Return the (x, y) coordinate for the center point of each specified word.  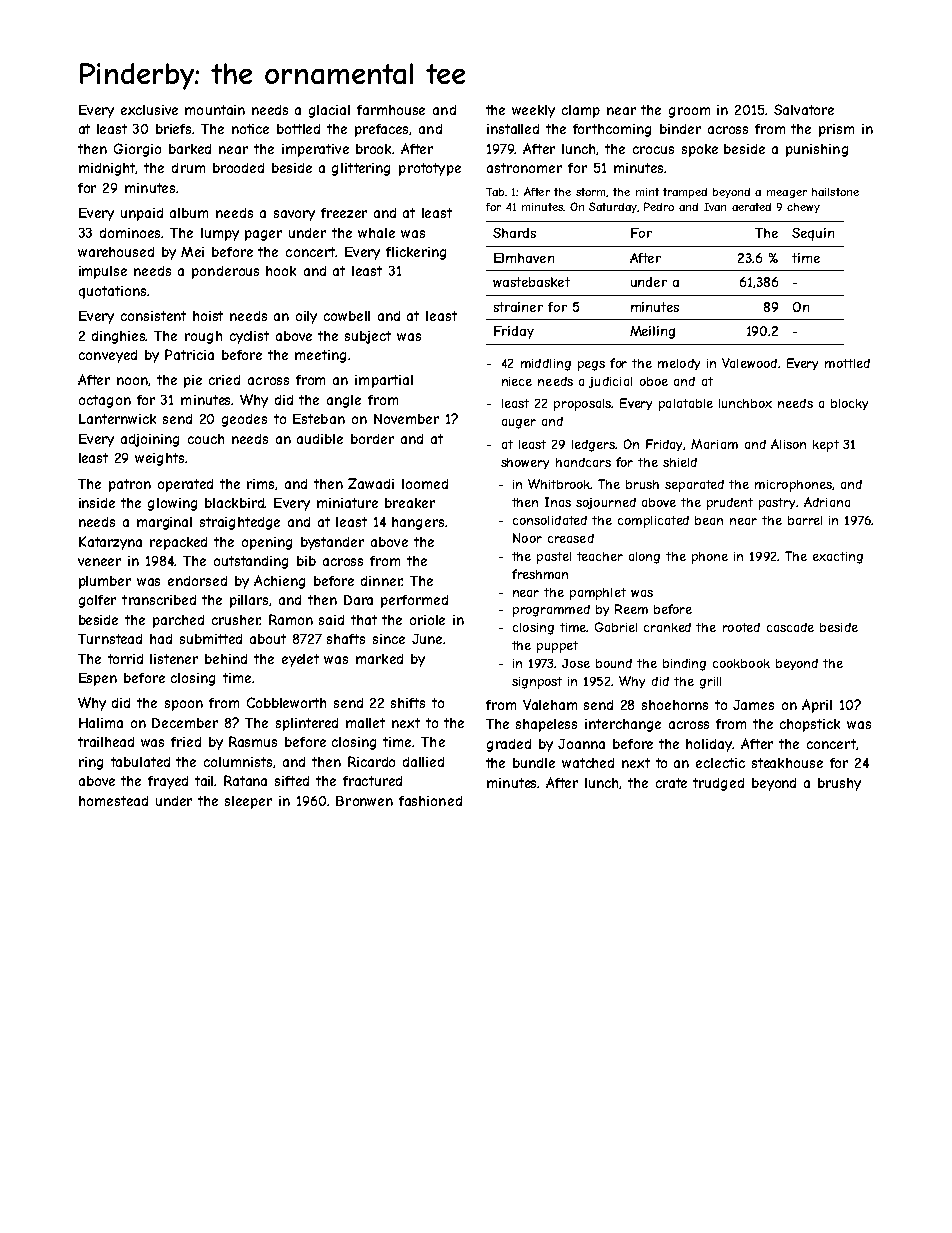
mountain (215, 110)
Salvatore (804, 109)
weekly (533, 111)
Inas (558, 502)
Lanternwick (117, 419)
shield (680, 462)
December (185, 723)
